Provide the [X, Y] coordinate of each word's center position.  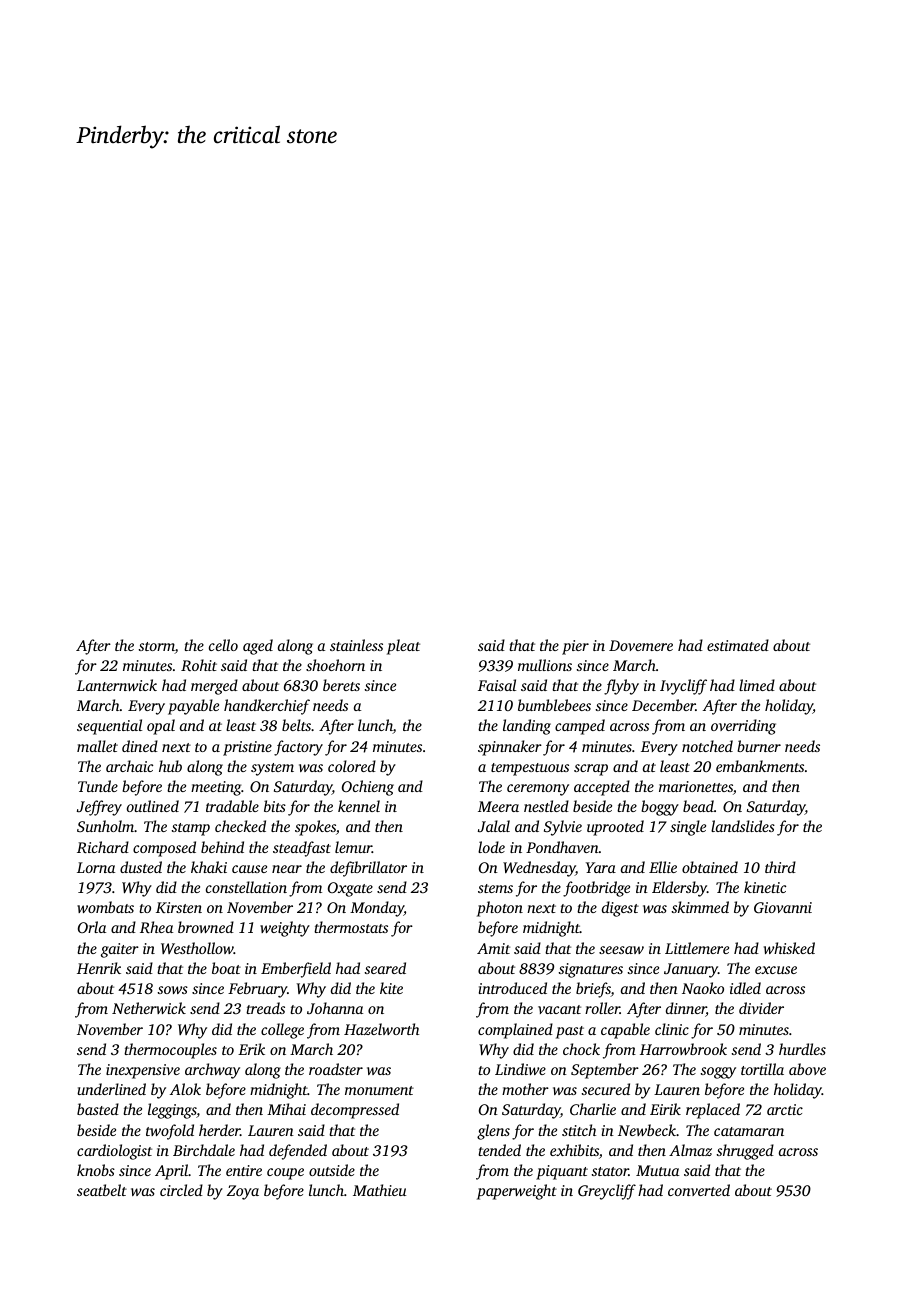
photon [500, 909]
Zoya [243, 1192]
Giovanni [783, 907]
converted [699, 1190]
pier [575, 647]
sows [173, 990]
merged [214, 687]
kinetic [765, 887]
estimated [738, 645]
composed [164, 849]
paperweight [517, 1192]
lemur [353, 847]
